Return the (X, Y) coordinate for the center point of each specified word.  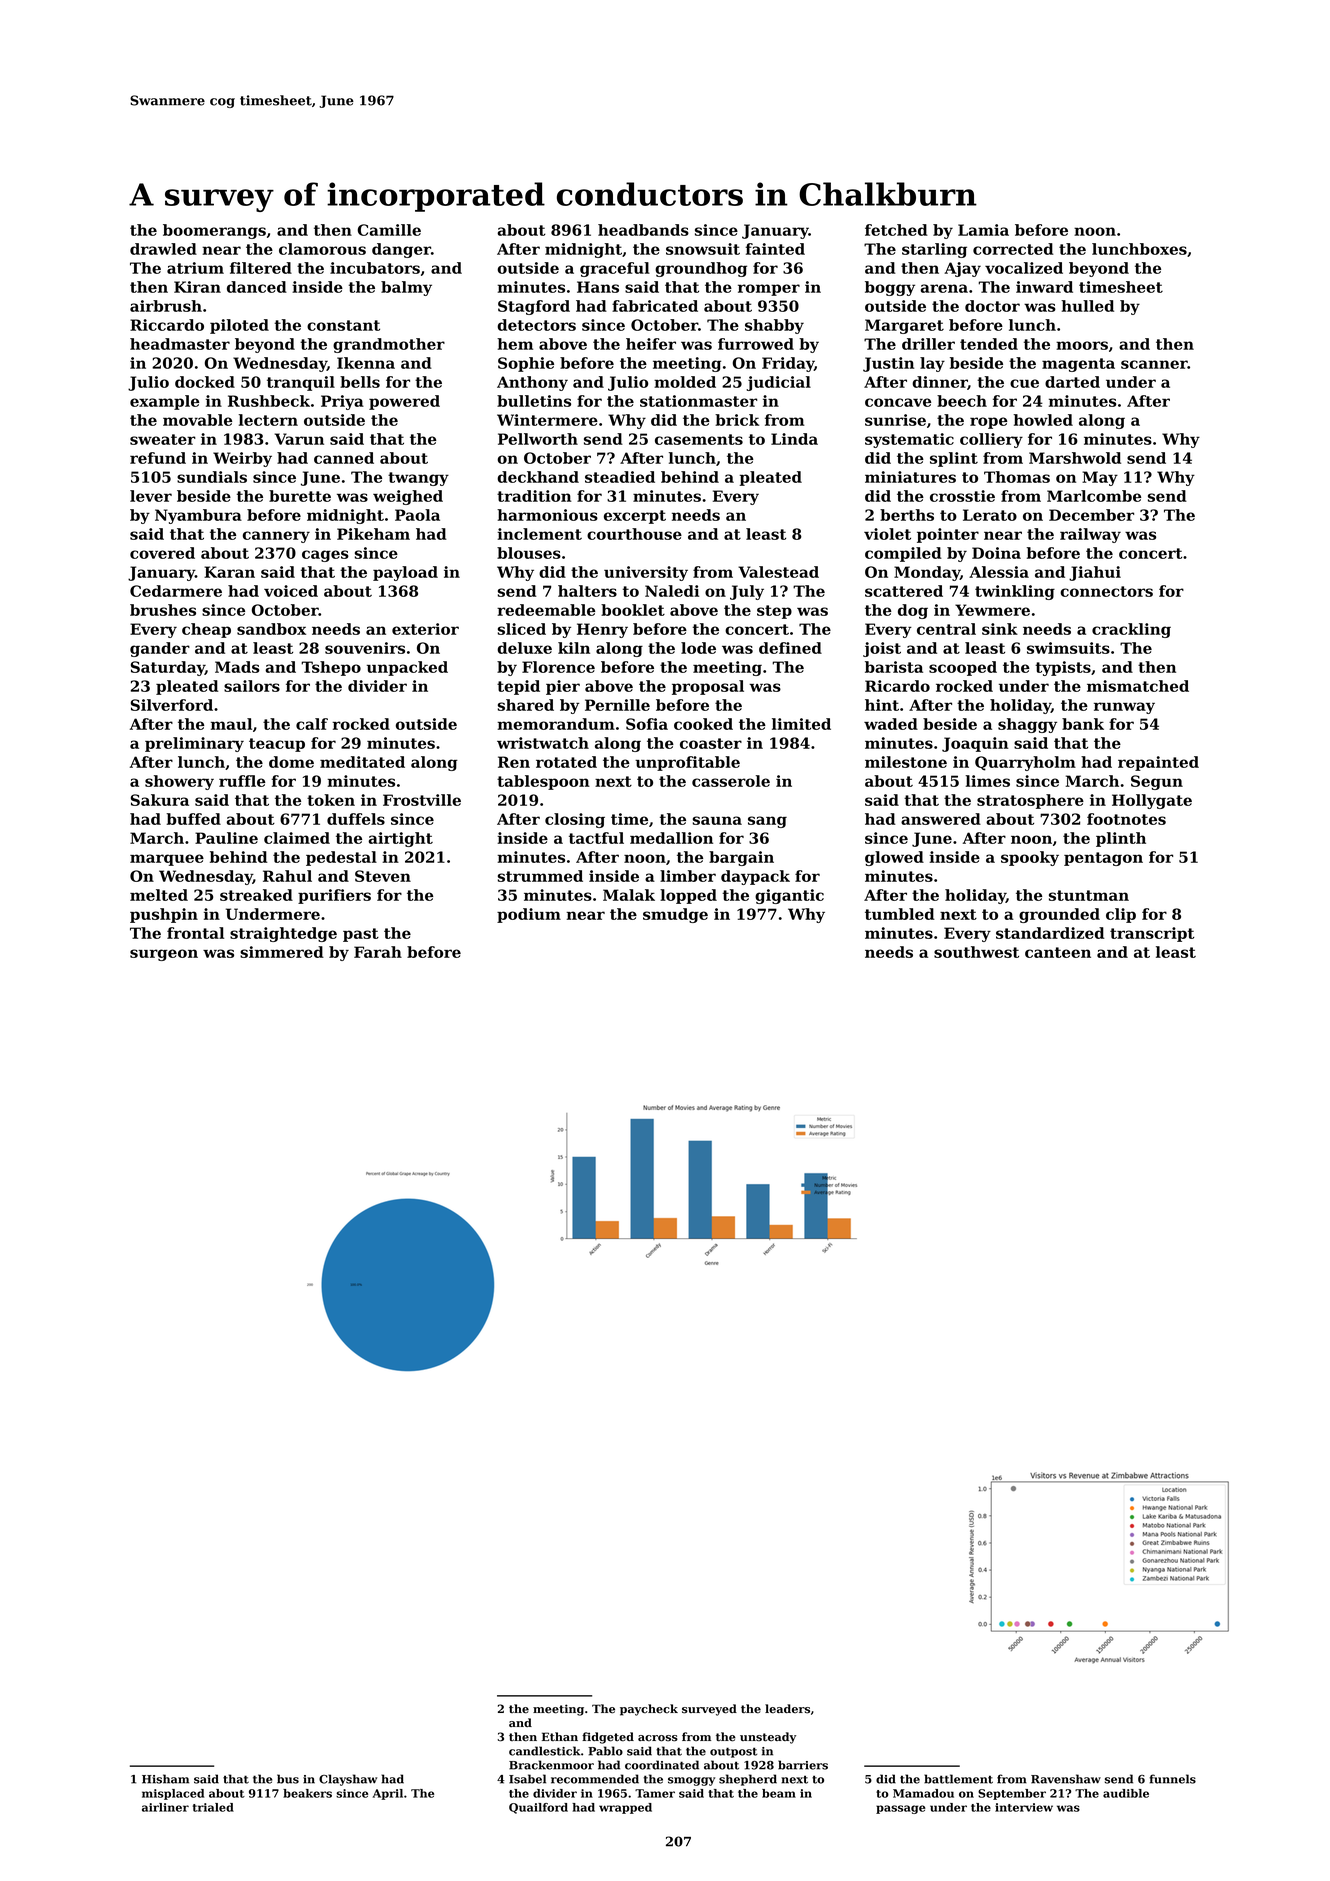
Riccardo (167, 325)
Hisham (165, 1779)
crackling (1131, 630)
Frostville (422, 800)
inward (1044, 287)
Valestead (778, 572)
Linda (794, 439)
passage (901, 1809)
